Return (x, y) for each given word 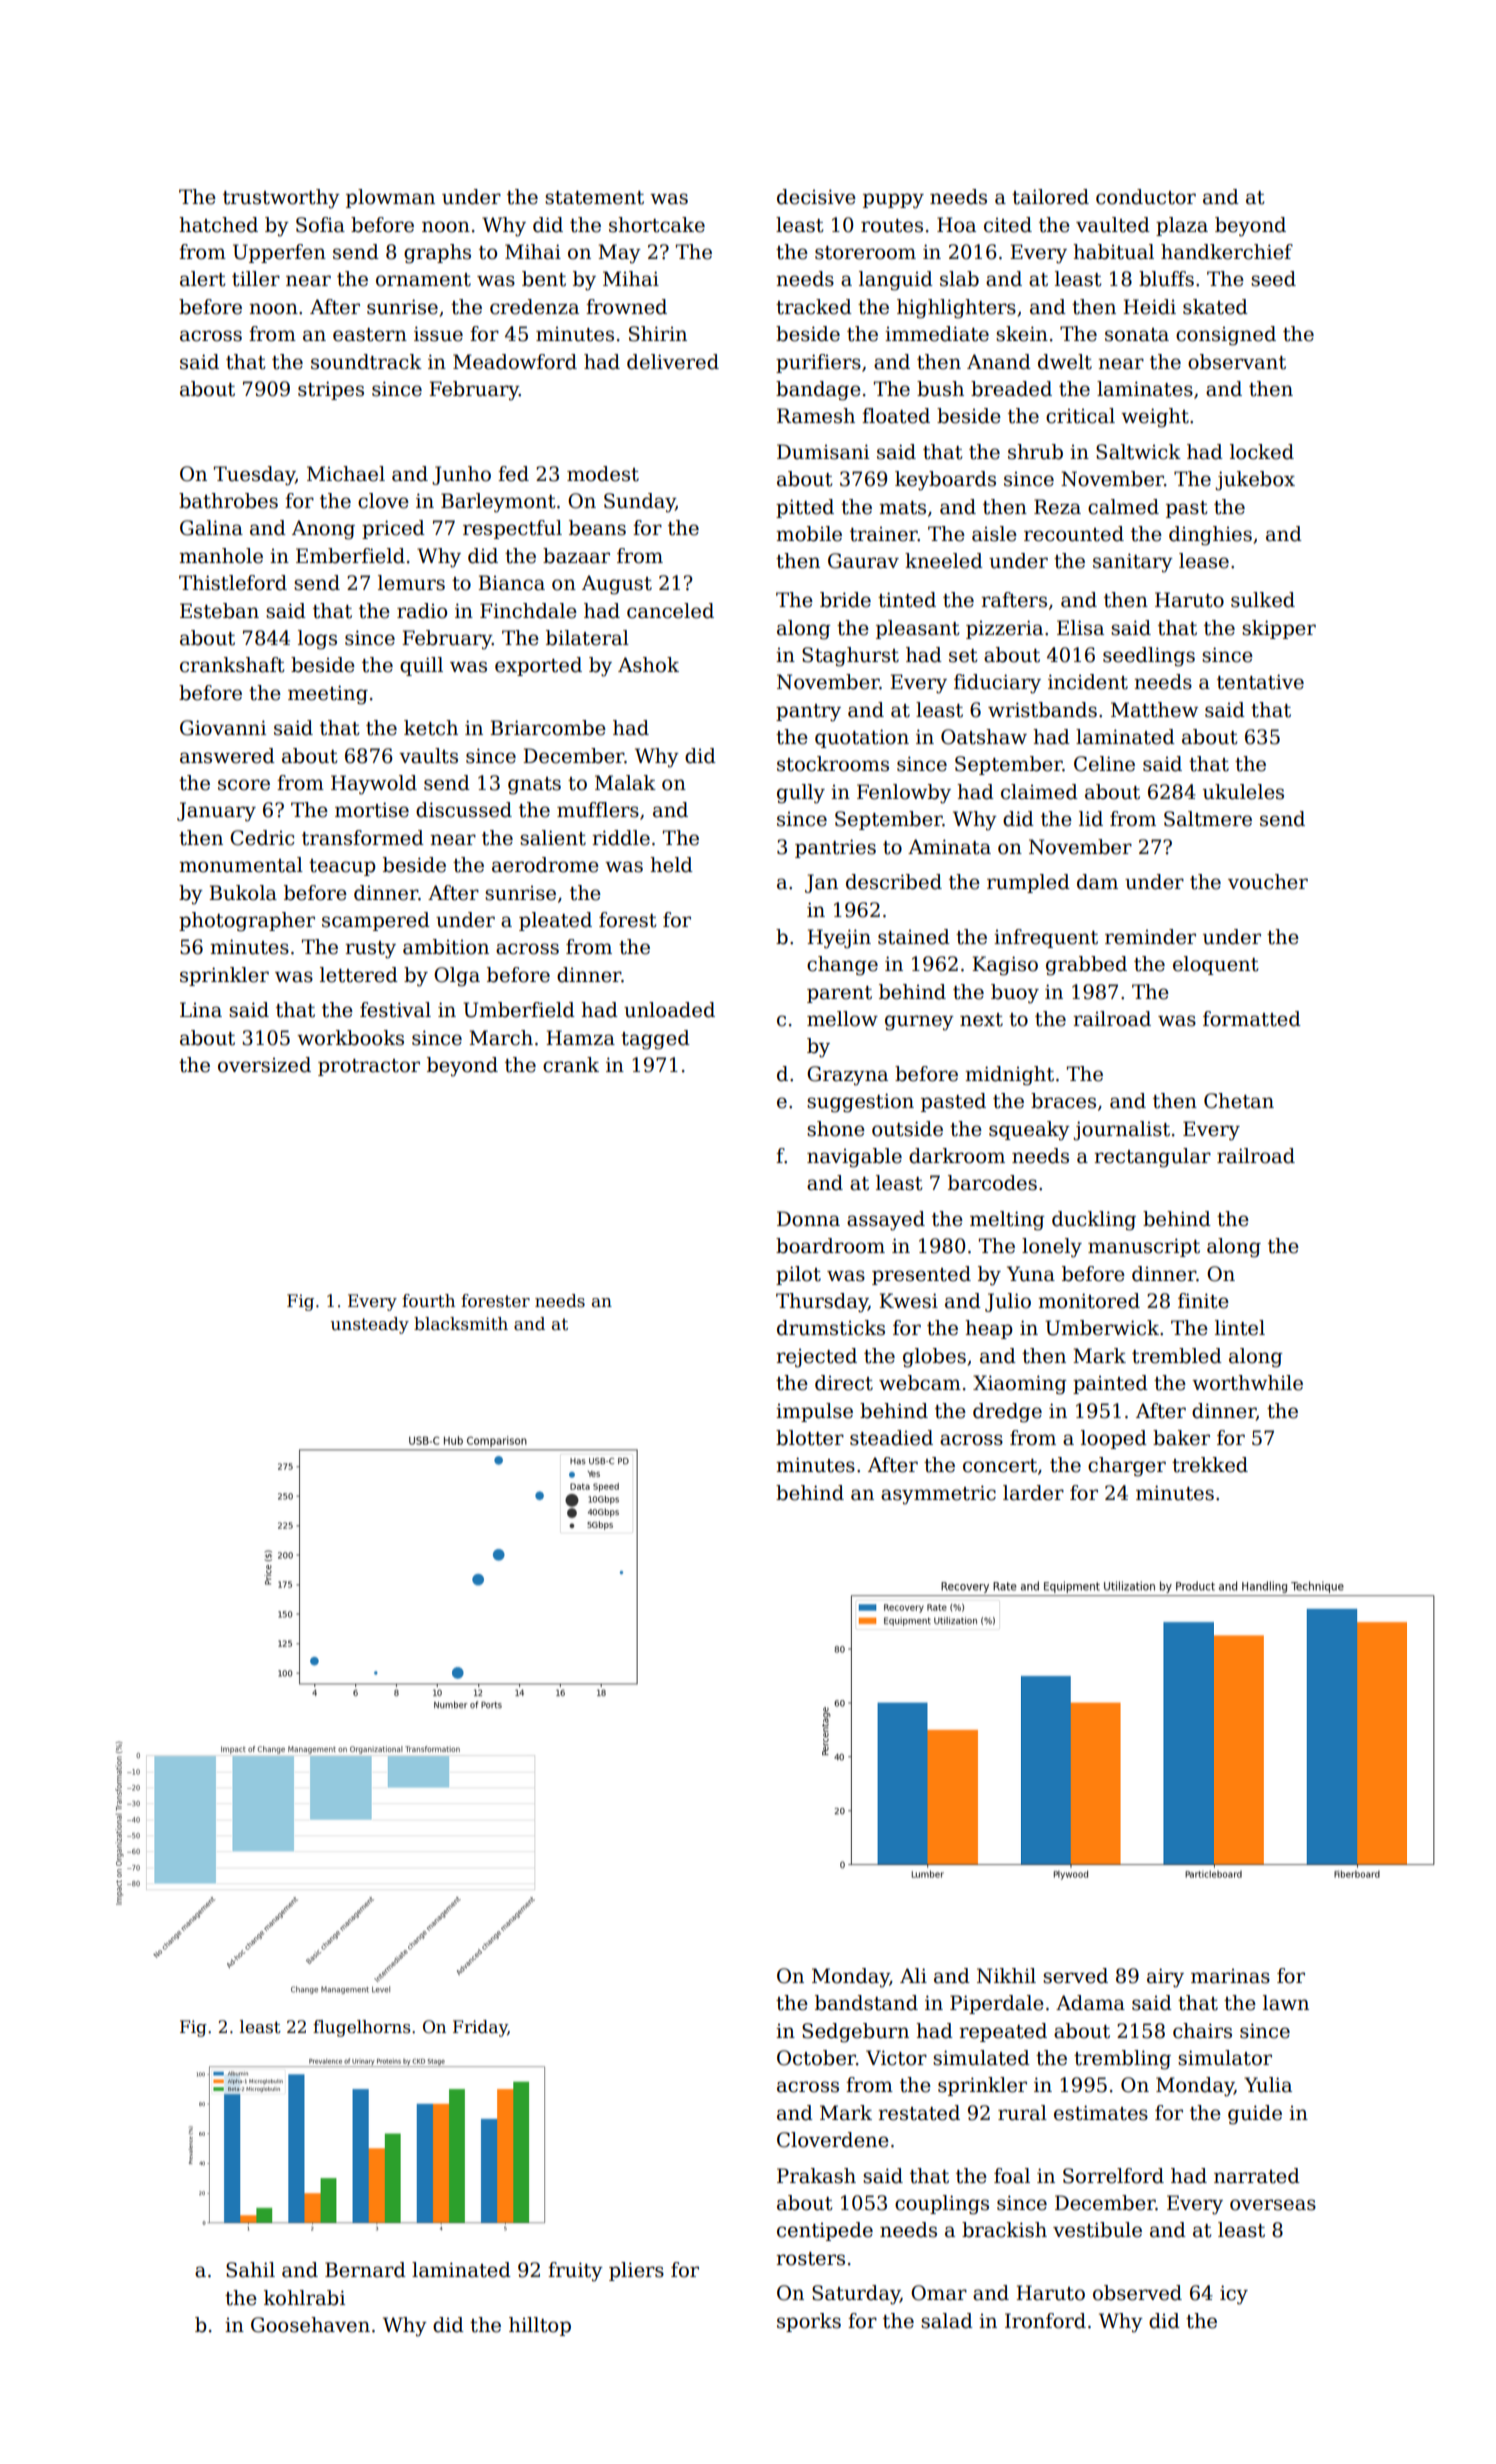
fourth (428, 1301)
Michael (346, 474)
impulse (814, 1412)
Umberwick (1102, 1328)
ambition (446, 947)
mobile (809, 534)
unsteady (370, 1325)
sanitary (1133, 563)
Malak (625, 783)
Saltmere (1208, 819)
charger (1127, 1467)
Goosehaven (310, 2325)
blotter (810, 1438)
